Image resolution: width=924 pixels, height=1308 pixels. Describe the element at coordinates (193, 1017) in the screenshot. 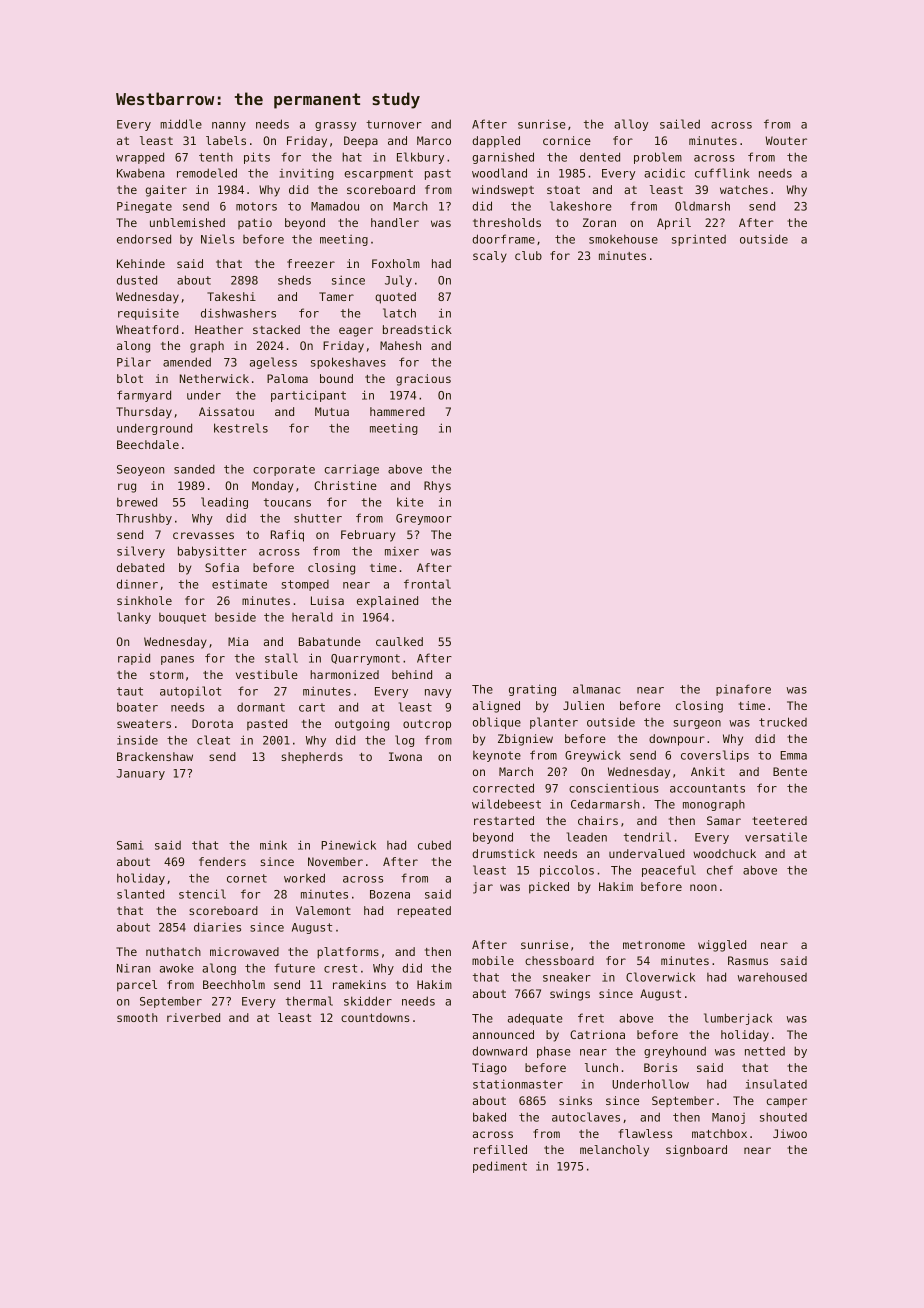

I see `riverbed` at that location.
